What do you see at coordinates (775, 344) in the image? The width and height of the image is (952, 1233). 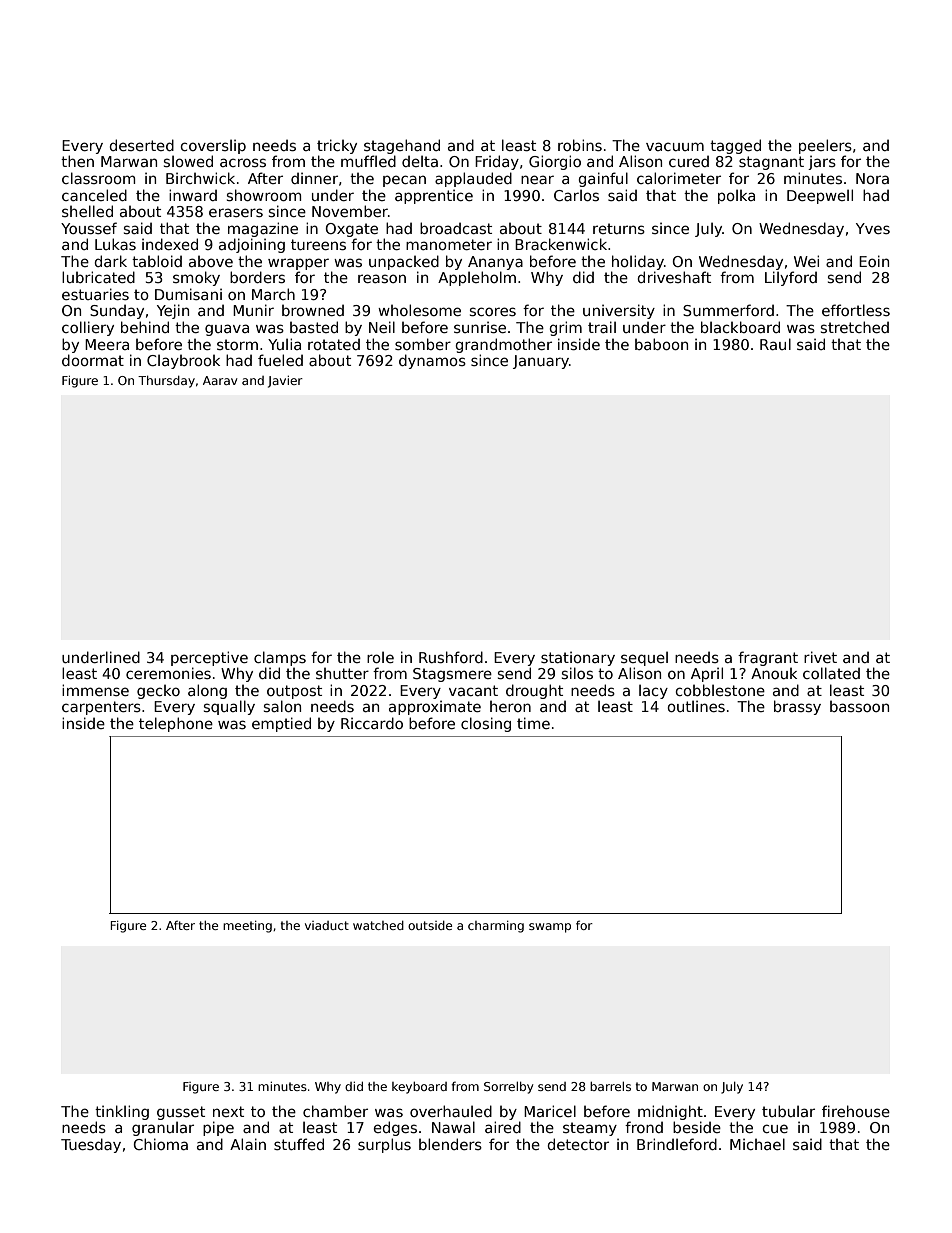 I see `Raul` at bounding box center [775, 344].
